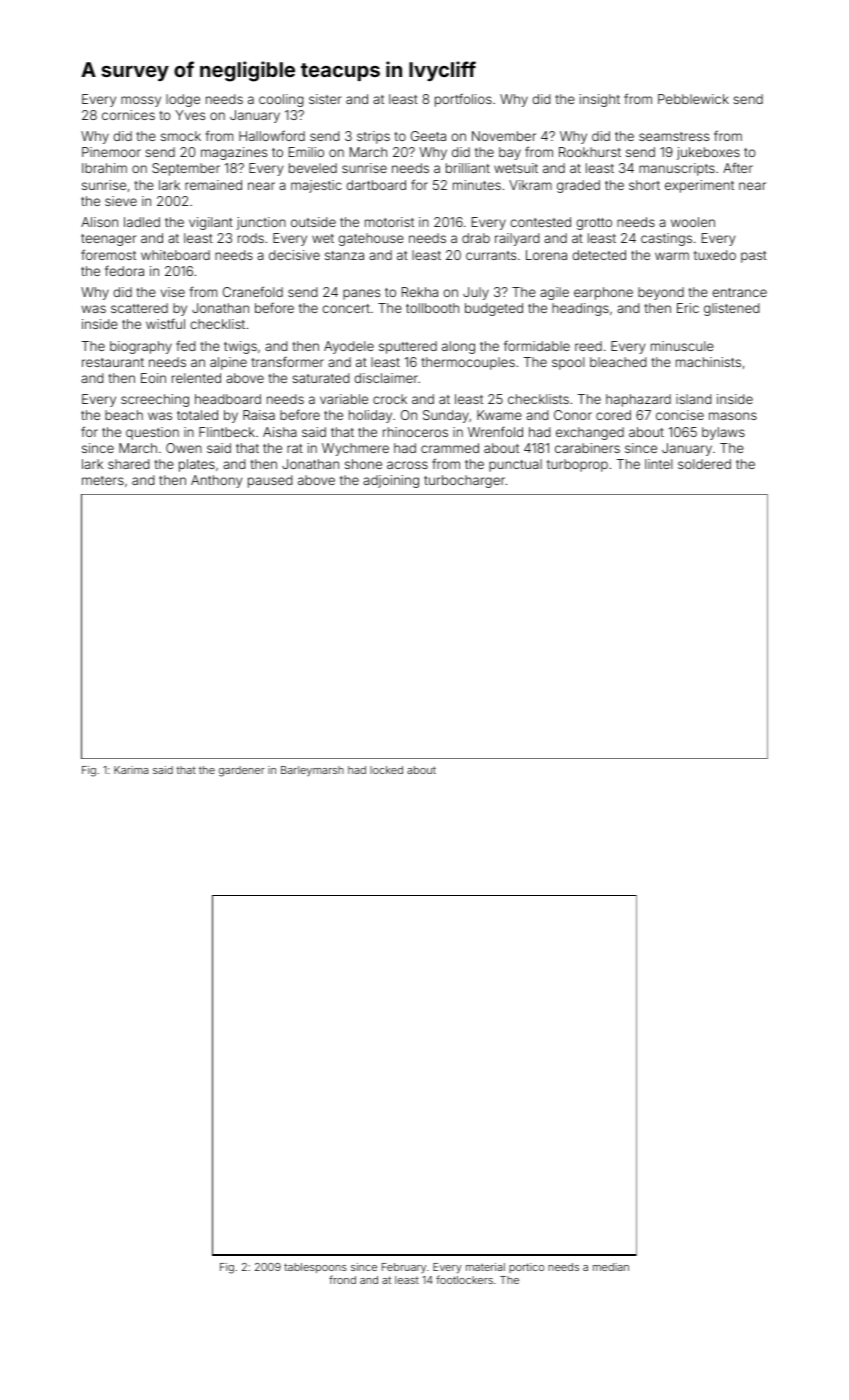 The height and width of the screenshot is (1400, 849). Describe the element at coordinates (704, 464) in the screenshot. I see `soldered` at that location.
